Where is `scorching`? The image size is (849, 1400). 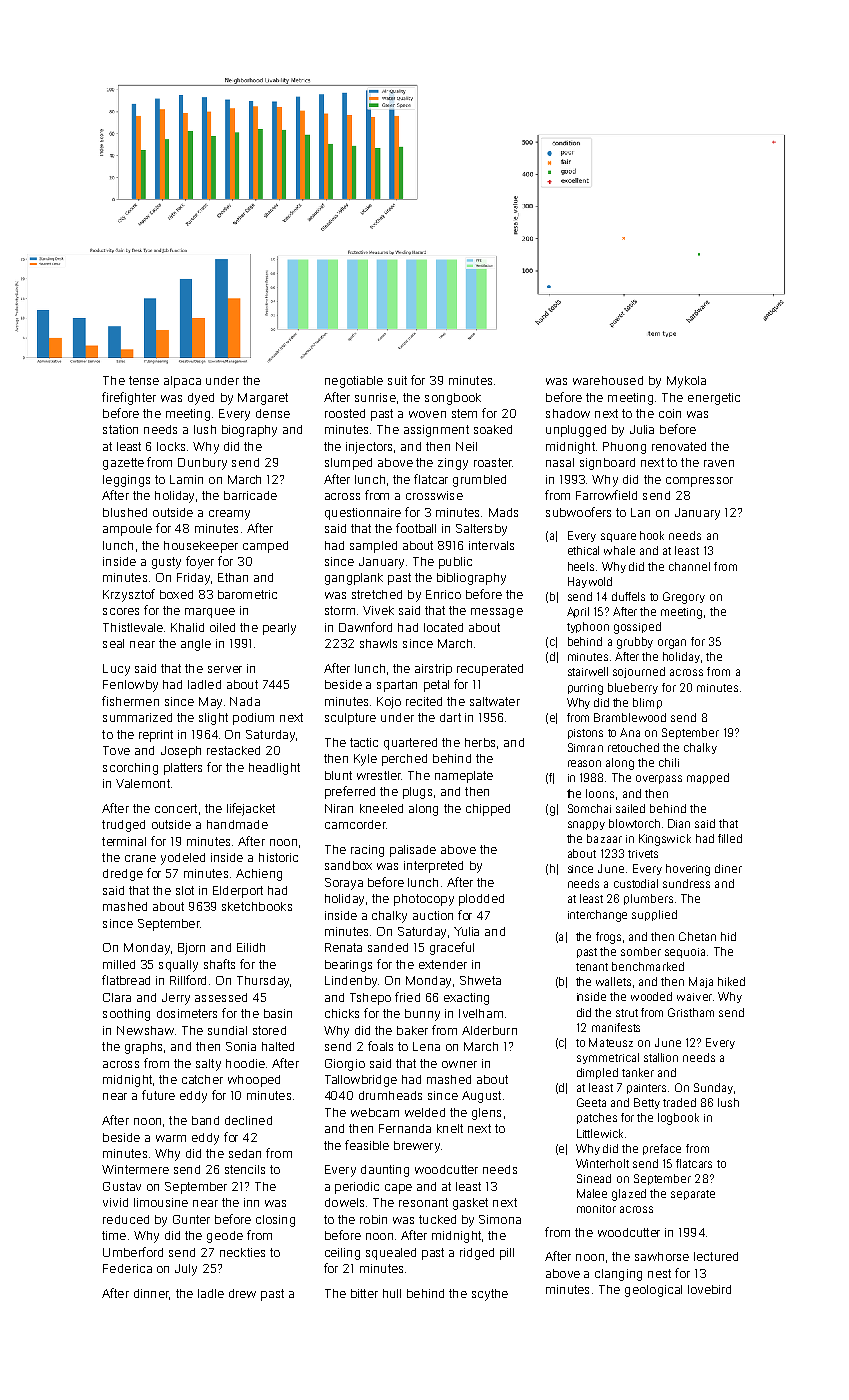
scorching is located at coordinates (130, 769).
